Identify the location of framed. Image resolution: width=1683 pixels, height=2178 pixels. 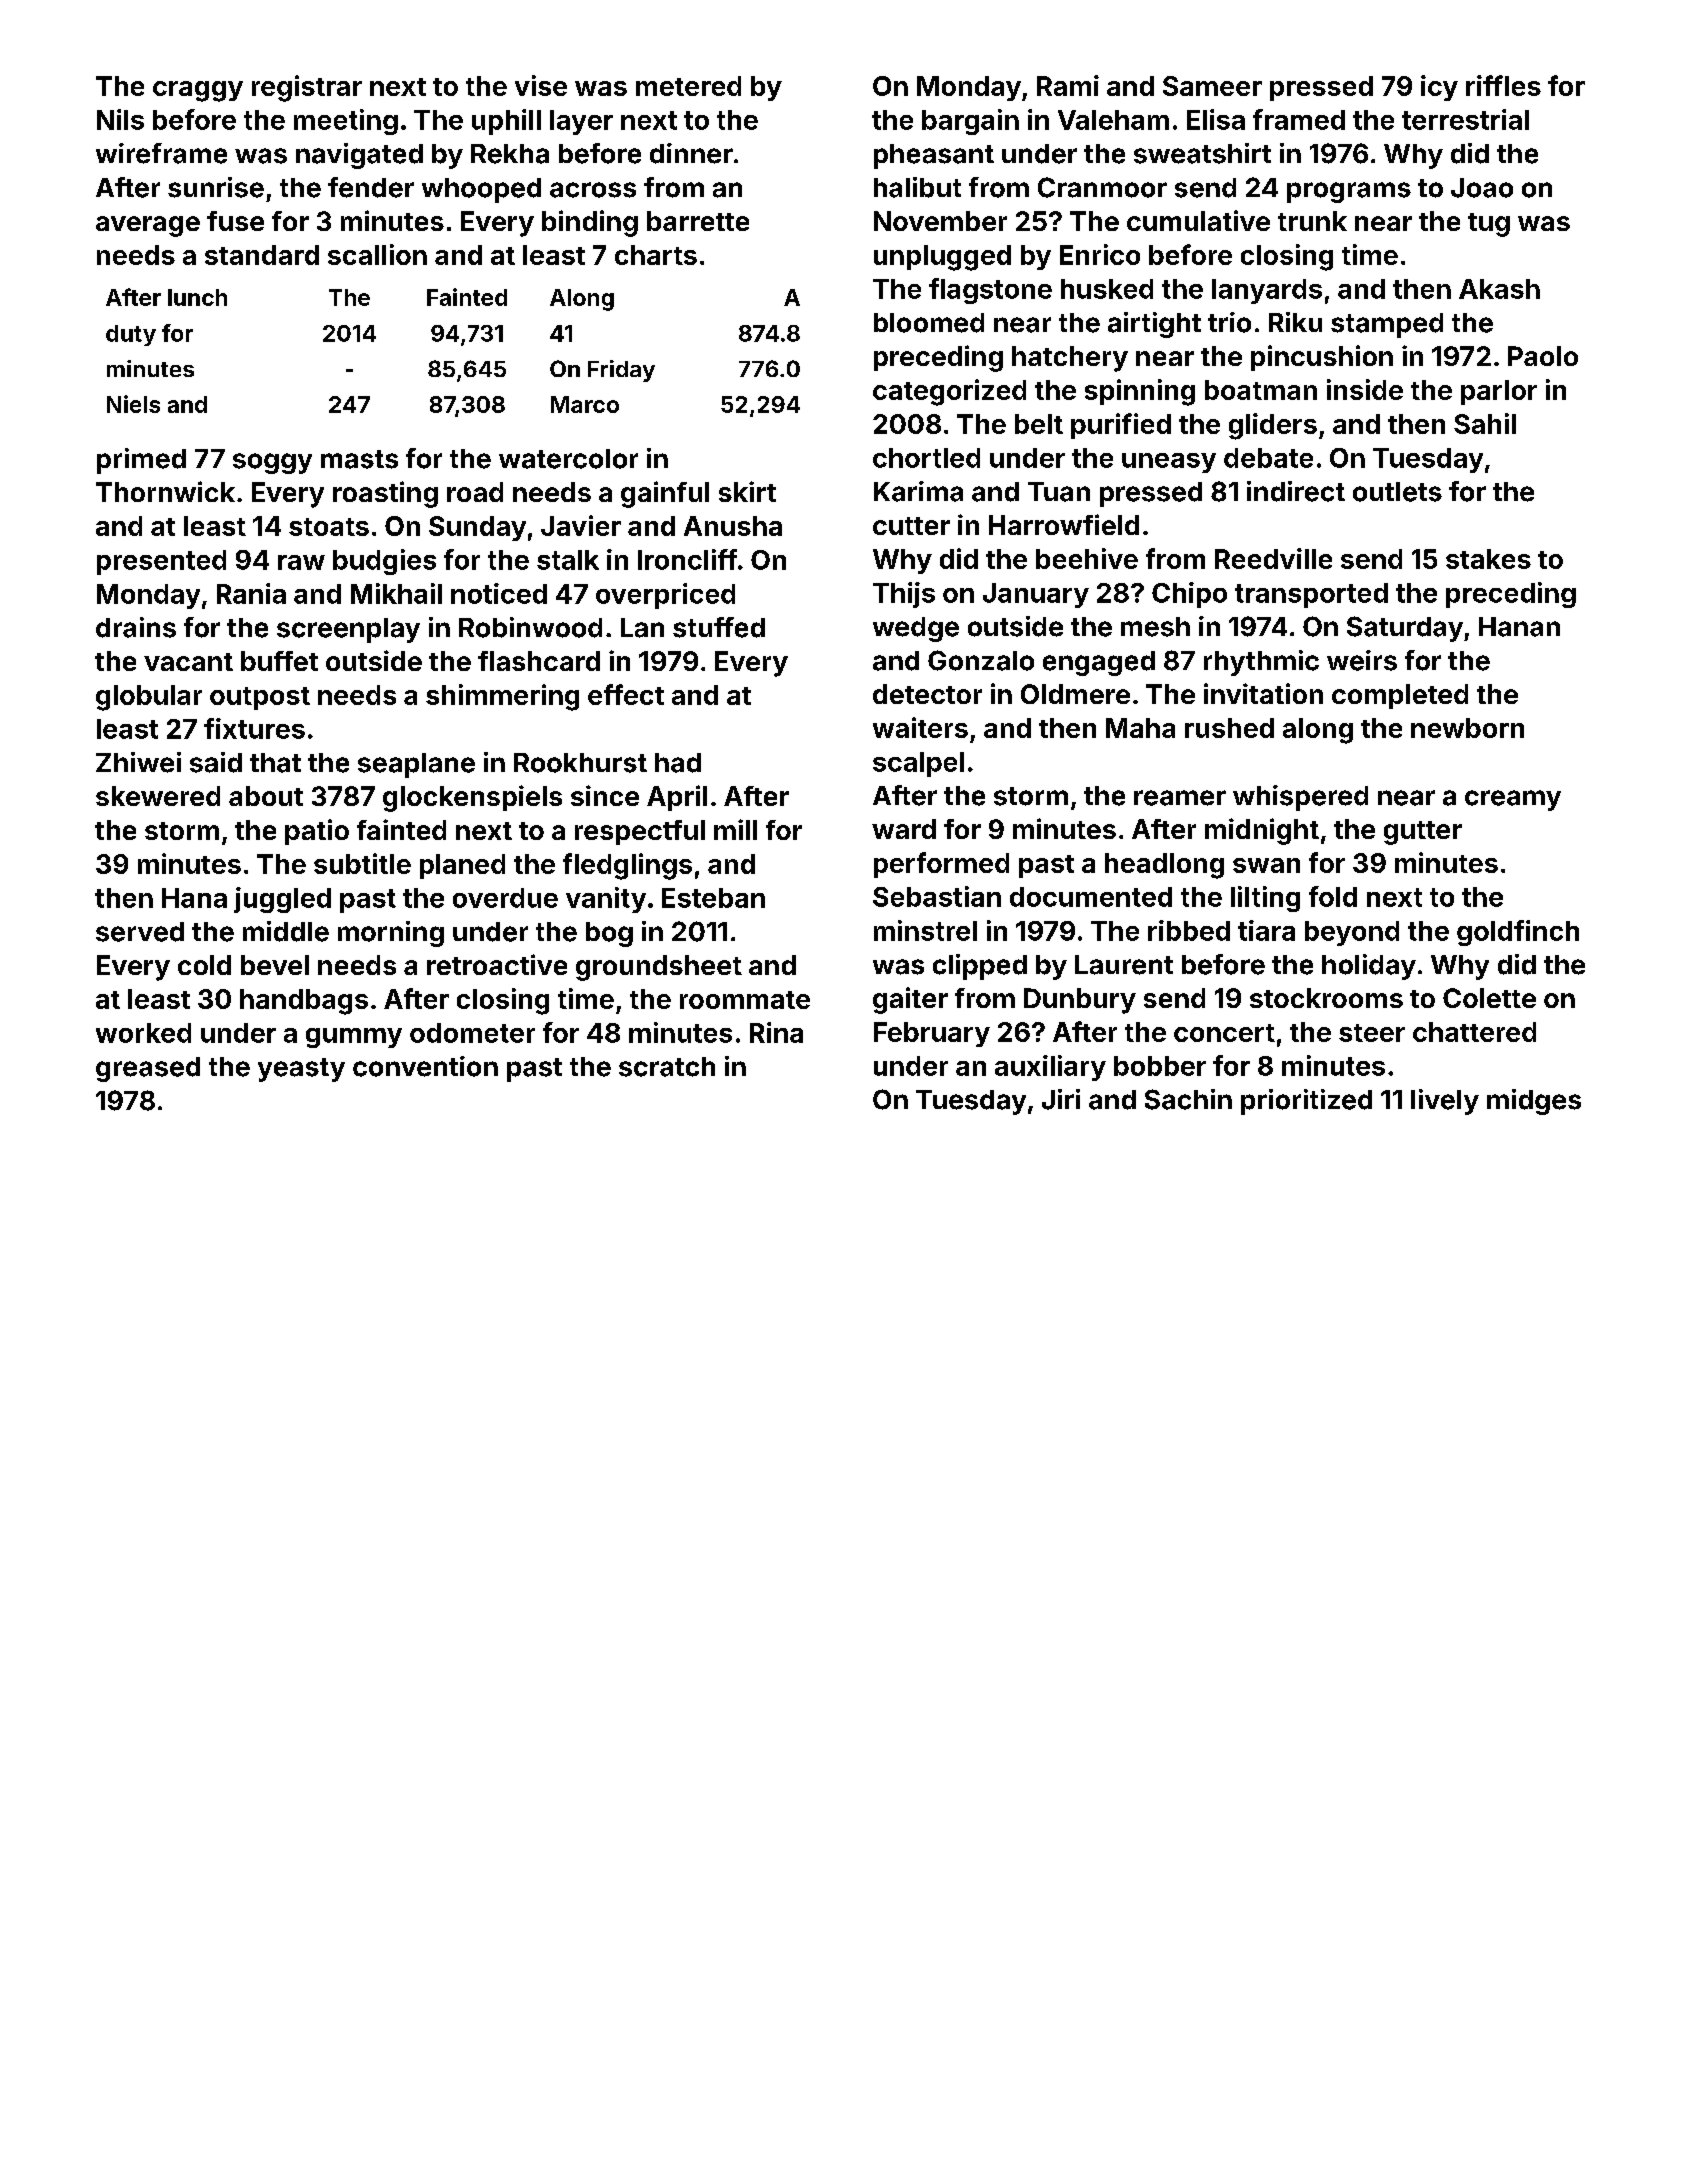
(1299, 119).
